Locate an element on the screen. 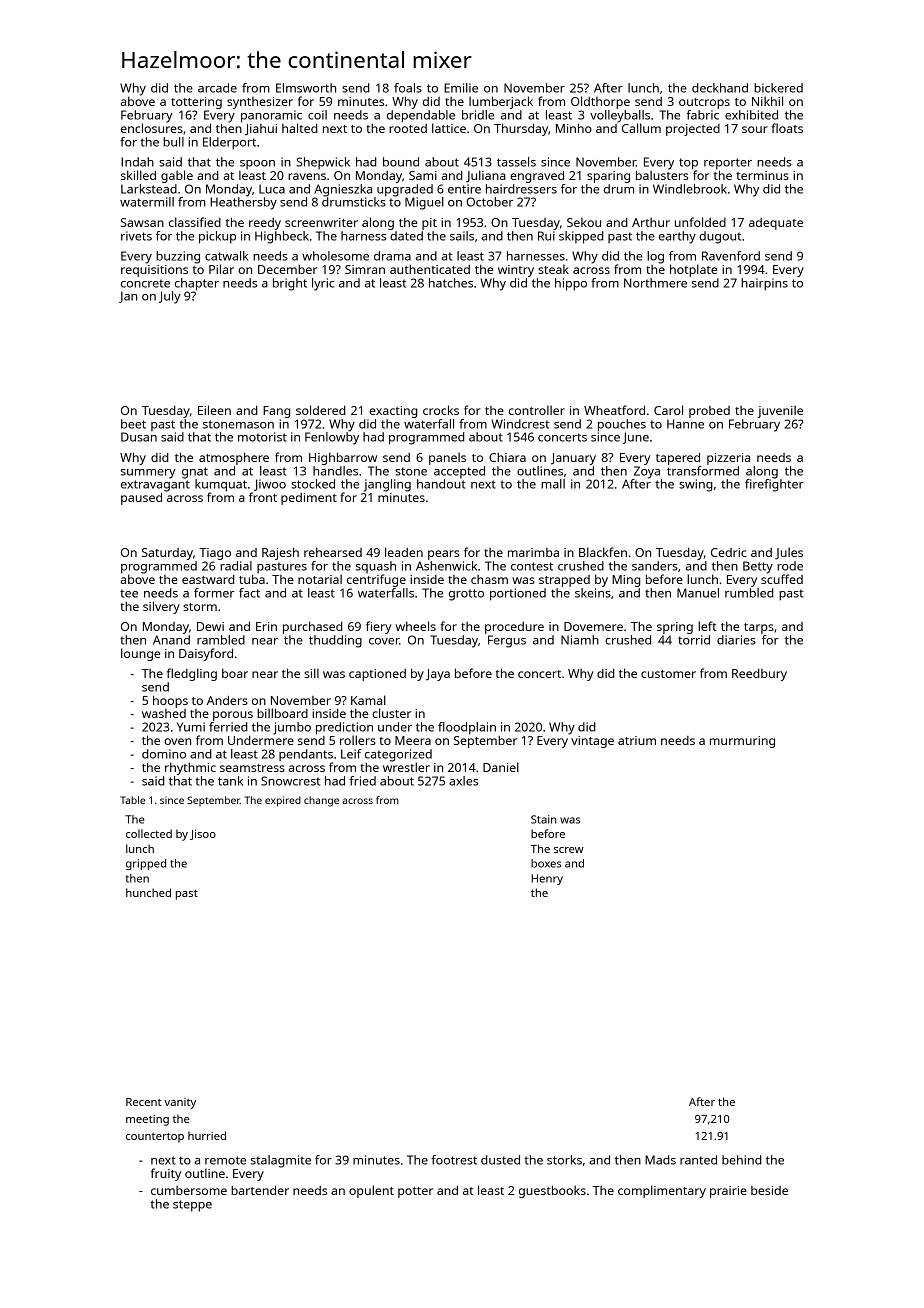  guestbooks is located at coordinates (552, 1191).
